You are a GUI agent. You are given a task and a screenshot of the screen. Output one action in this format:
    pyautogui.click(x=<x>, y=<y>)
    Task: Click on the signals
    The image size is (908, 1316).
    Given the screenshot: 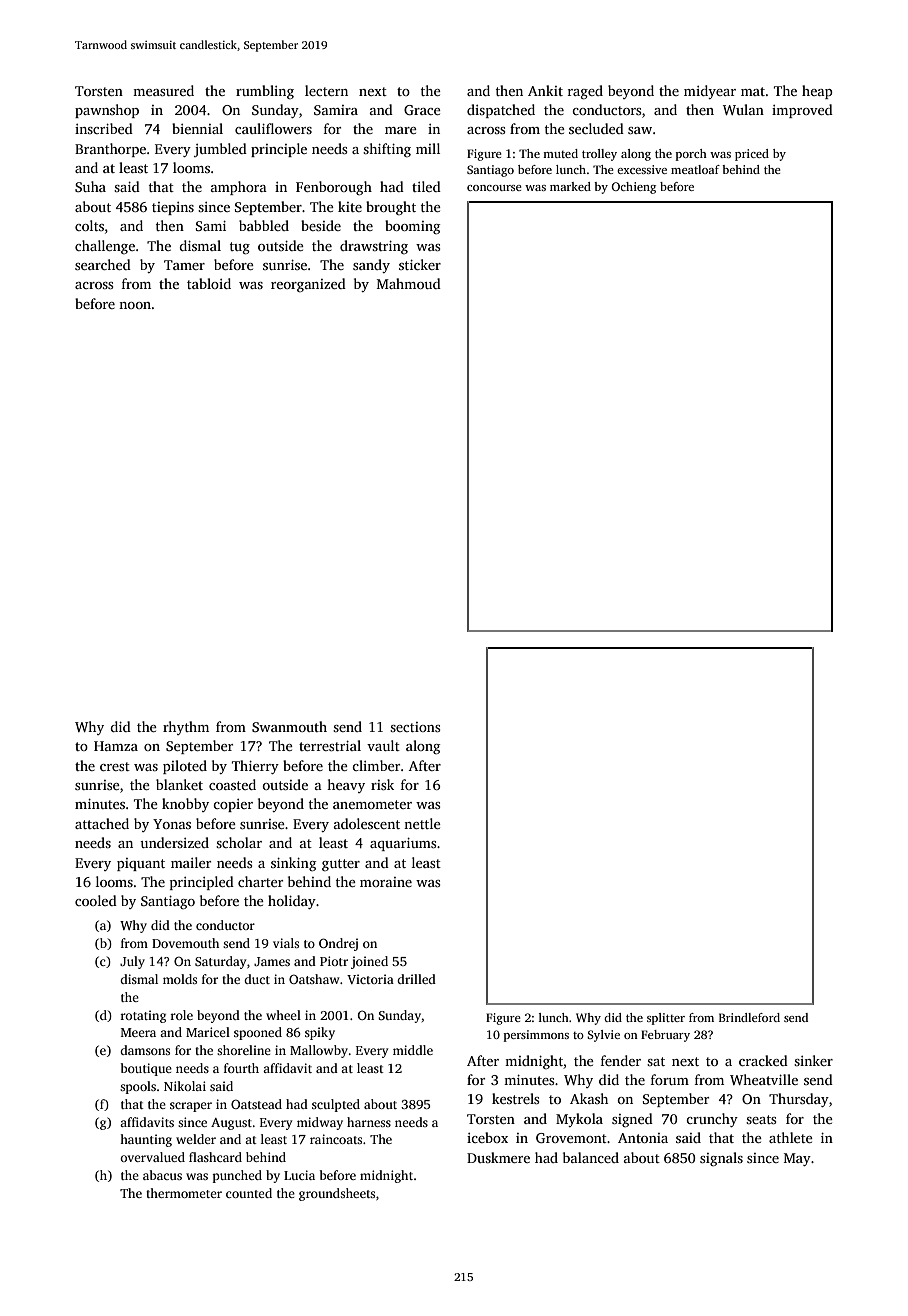 What is the action you would take?
    pyautogui.click(x=721, y=1159)
